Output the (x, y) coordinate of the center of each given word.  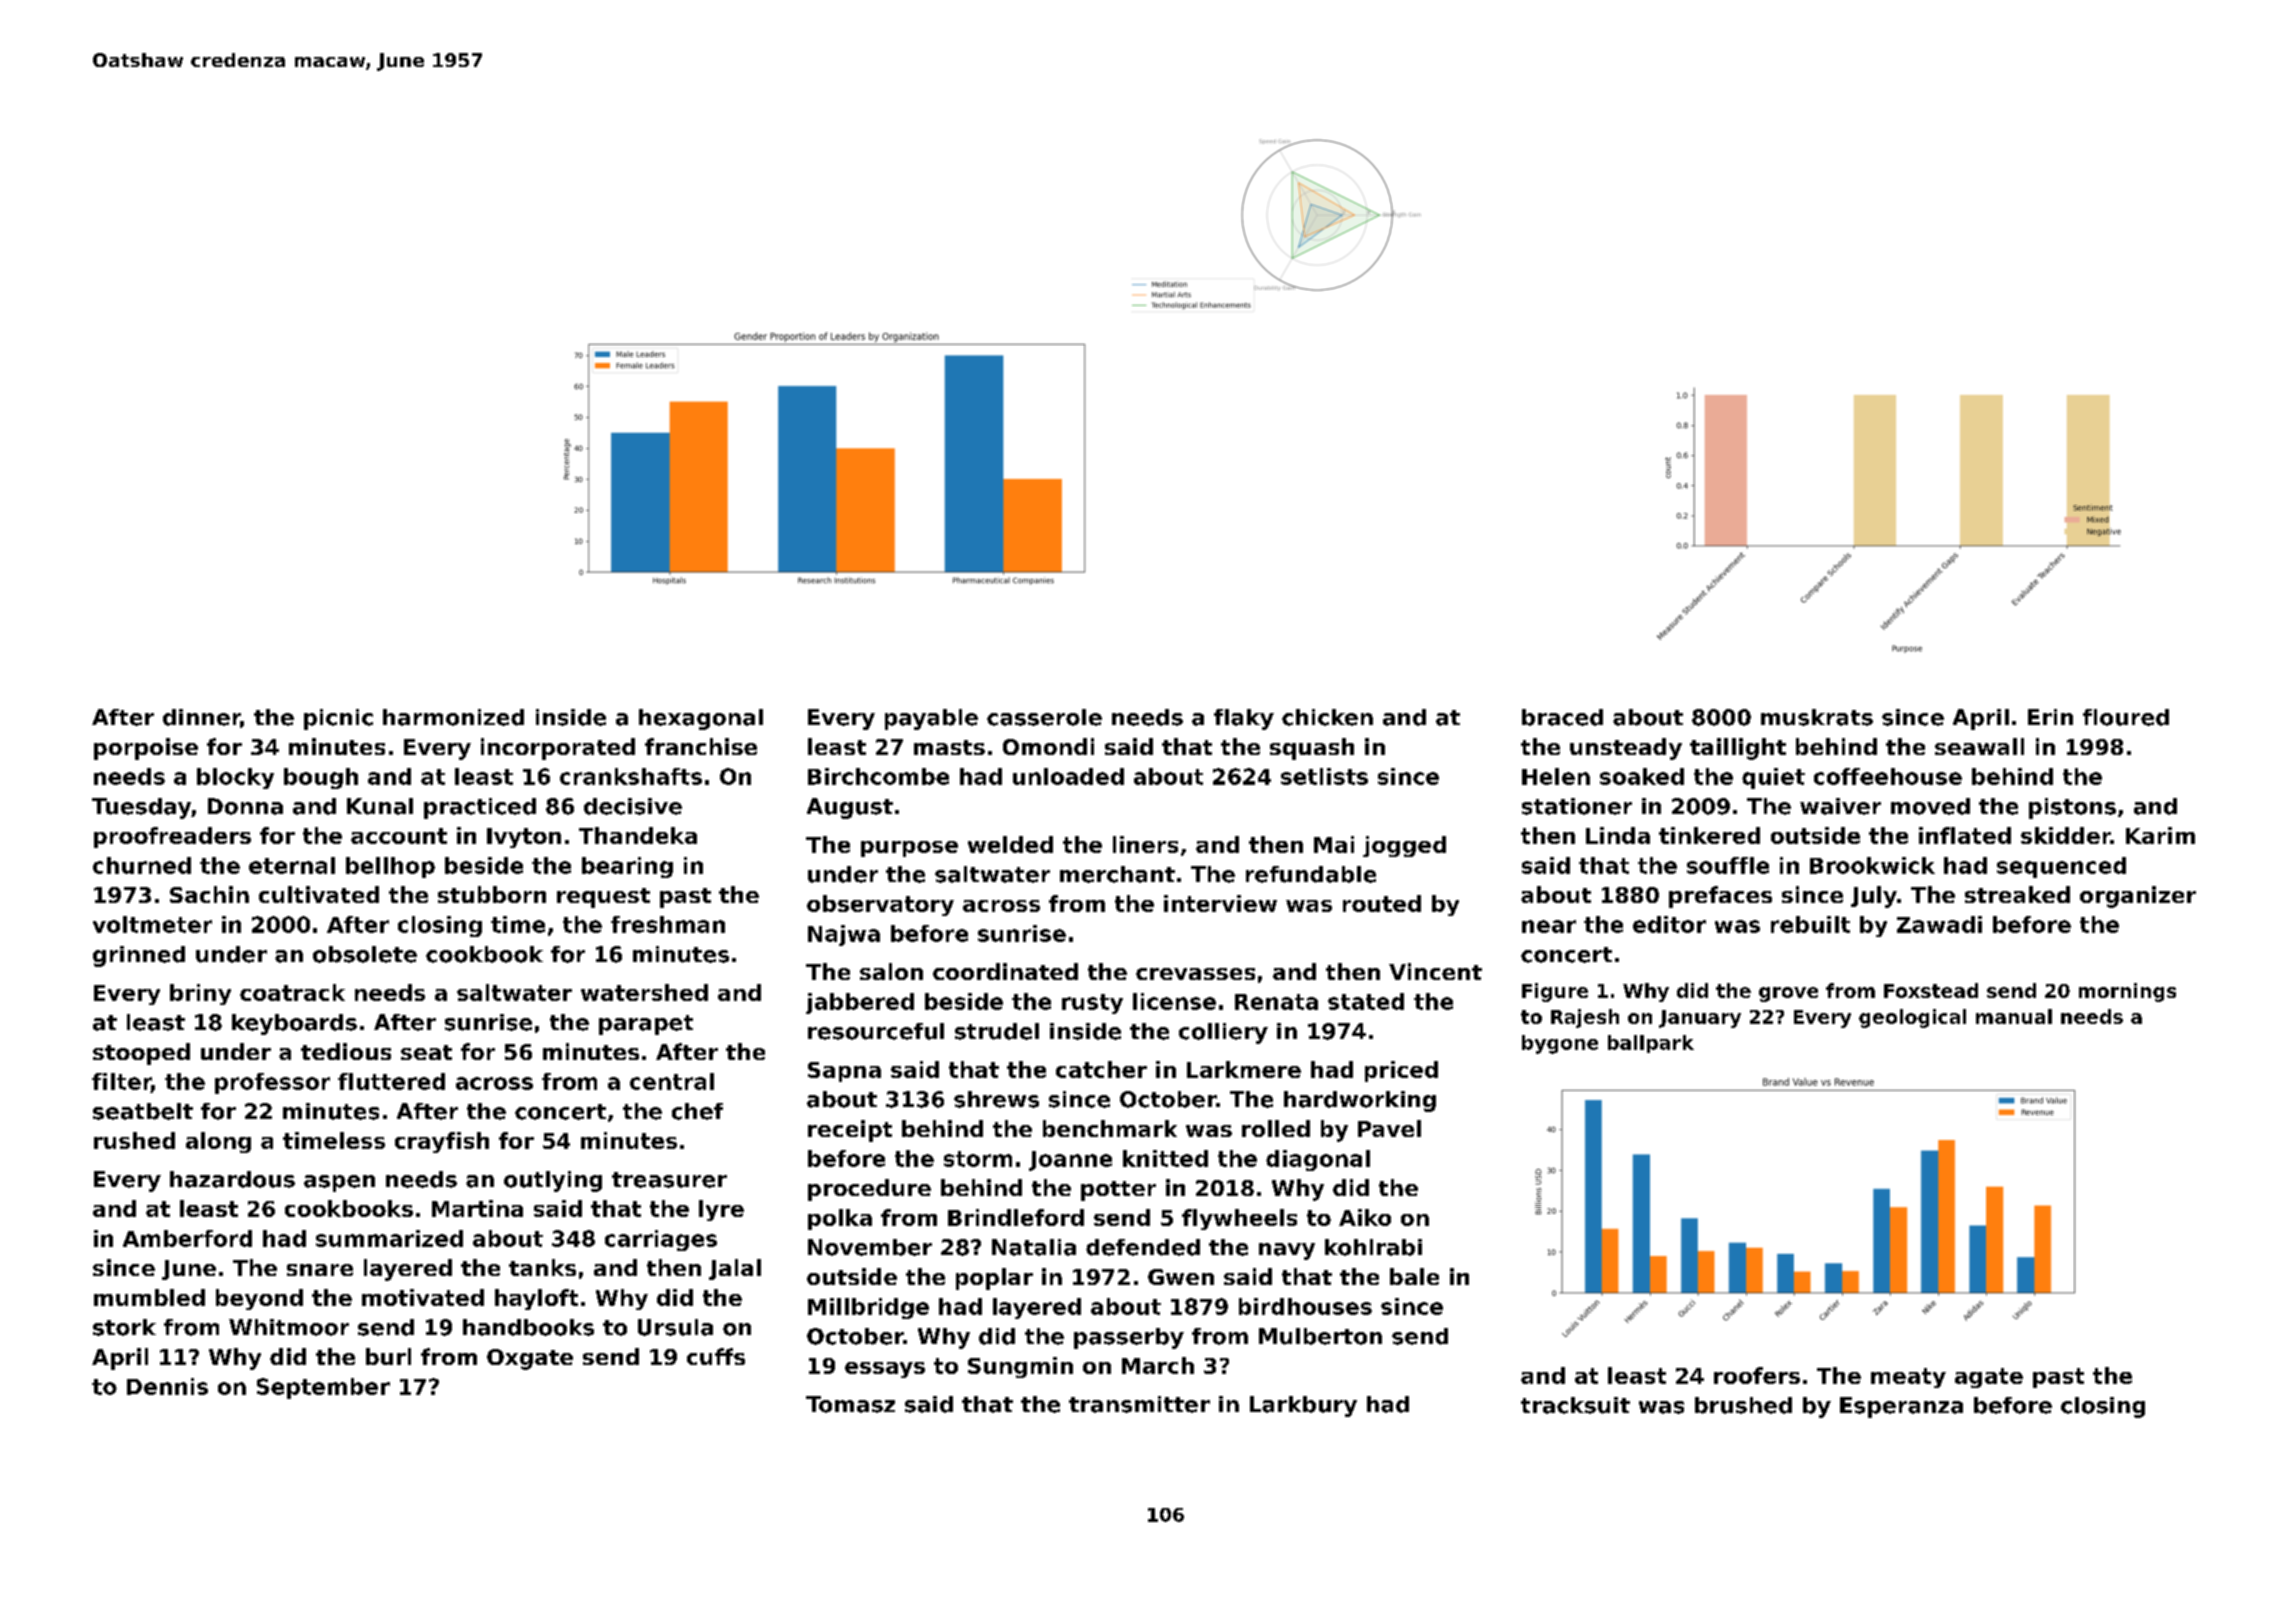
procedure (869, 1190)
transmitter (1139, 1404)
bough (321, 778)
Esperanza (1901, 1407)
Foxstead (1931, 990)
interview (1220, 903)
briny (200, 994)
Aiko (1365, 1217)
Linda (1618, 835)
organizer (2138, 897)
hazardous (232, 1179)
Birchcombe (878, 776)
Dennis (167, 1386)
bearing (627, 867)
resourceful (876, 1031)
